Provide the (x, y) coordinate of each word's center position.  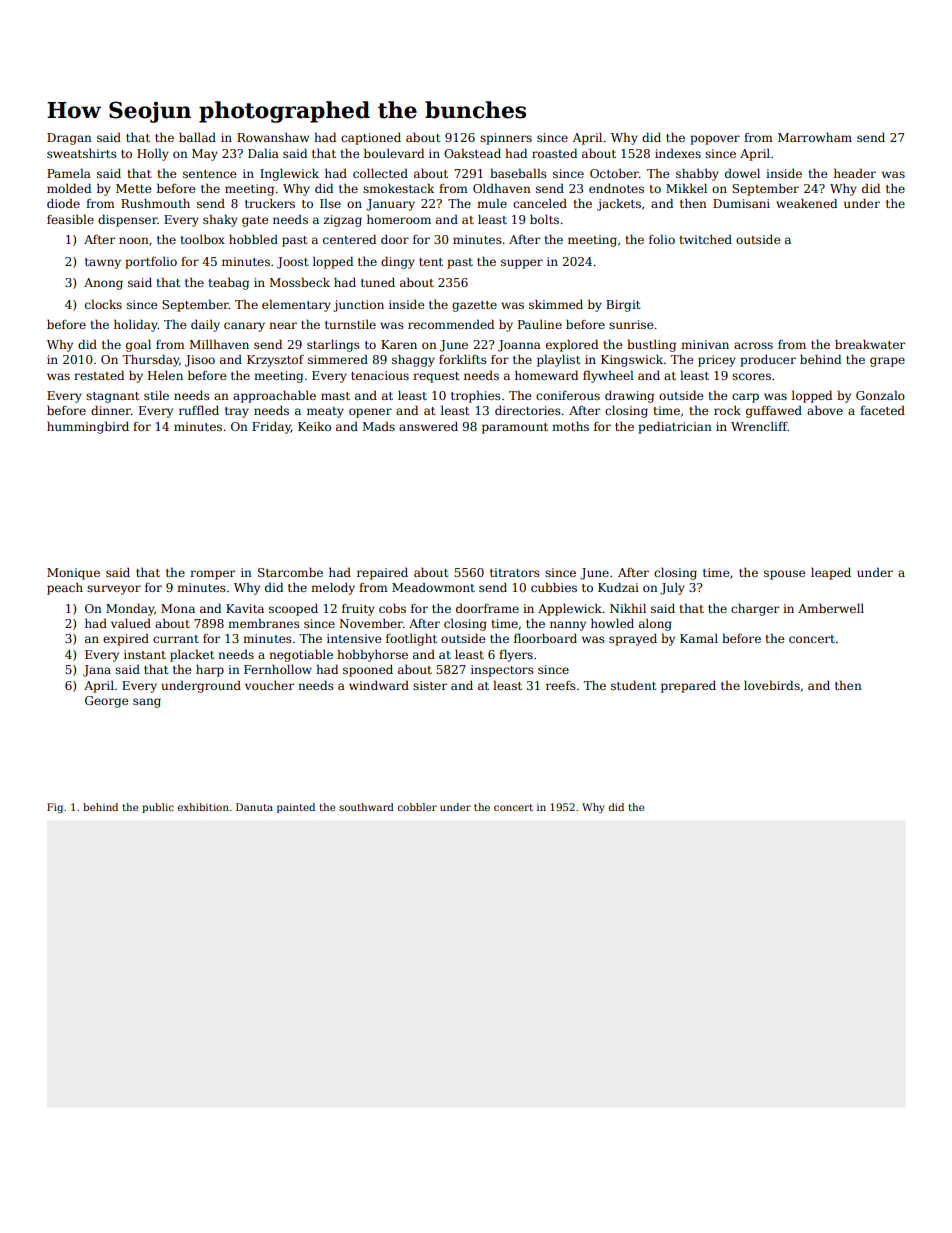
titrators (515, 572)
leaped (831, 574)
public (158, 808)
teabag (228, 283)
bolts (544, 219)
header (855, 173)
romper (212, 575)
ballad (197, 137)
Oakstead (472, 153)
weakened (806, 203)
